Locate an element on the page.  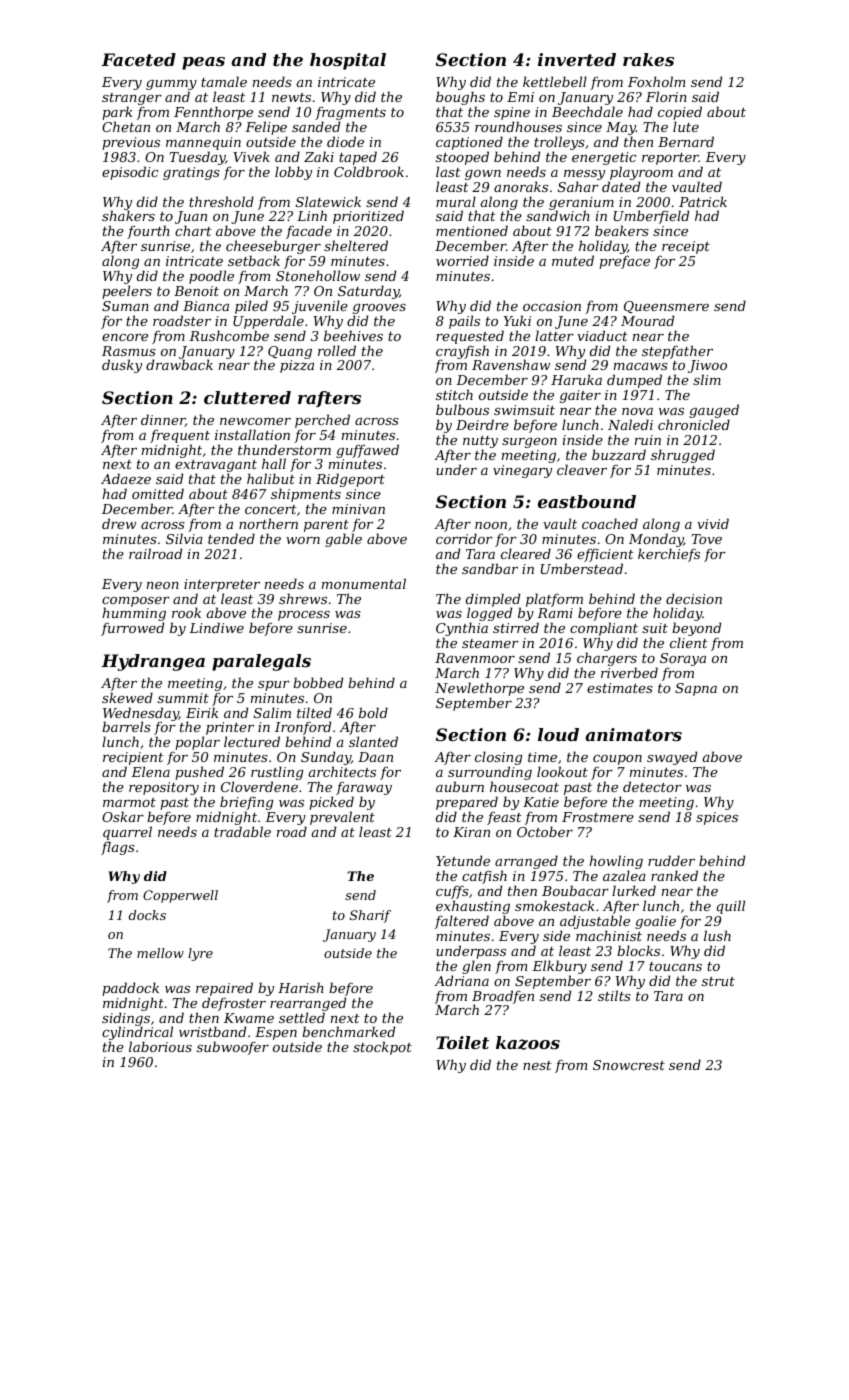
chronicled is located at coordinates (694, 424).
